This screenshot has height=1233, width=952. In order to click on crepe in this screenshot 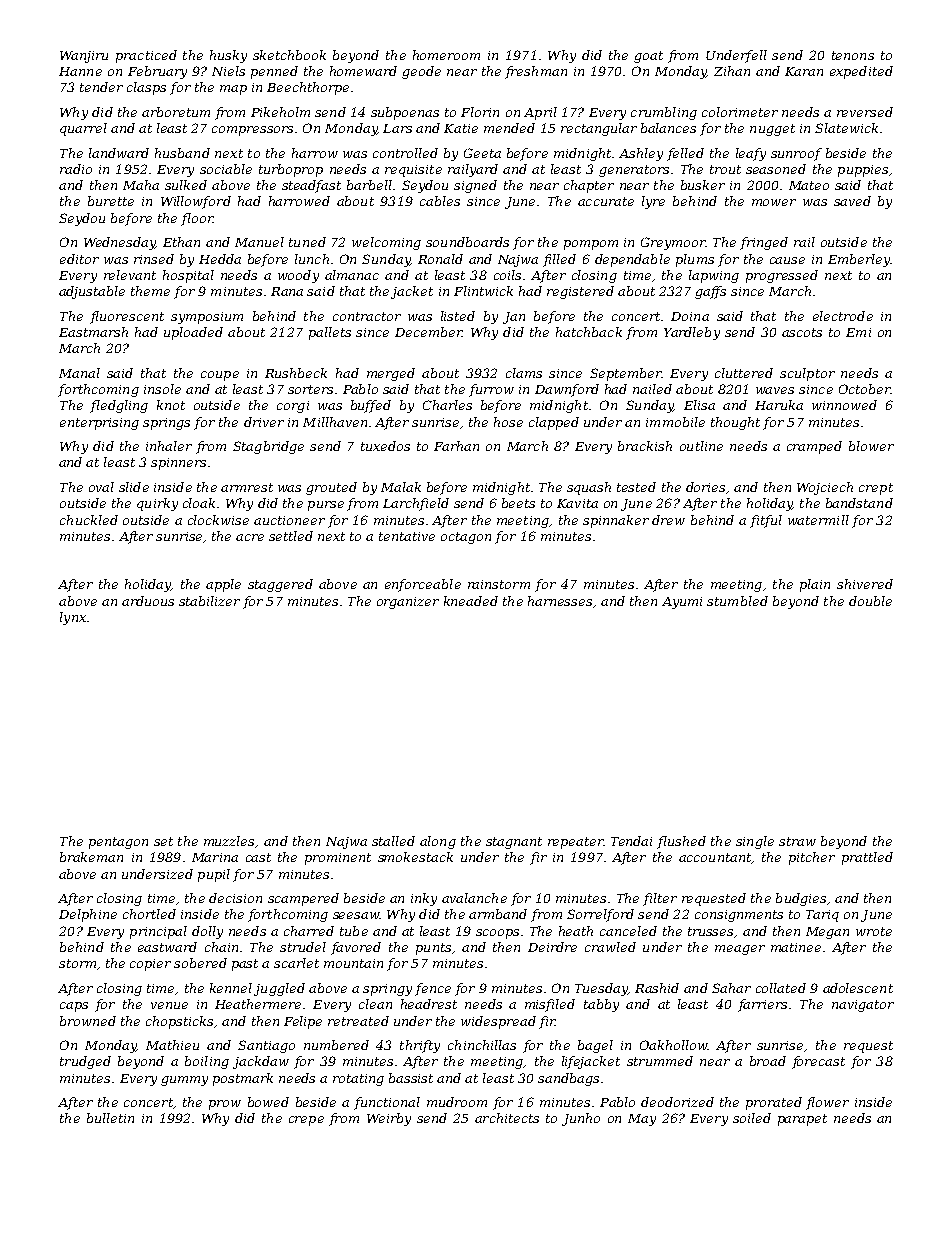, I will do `click(306, 1121)`.
